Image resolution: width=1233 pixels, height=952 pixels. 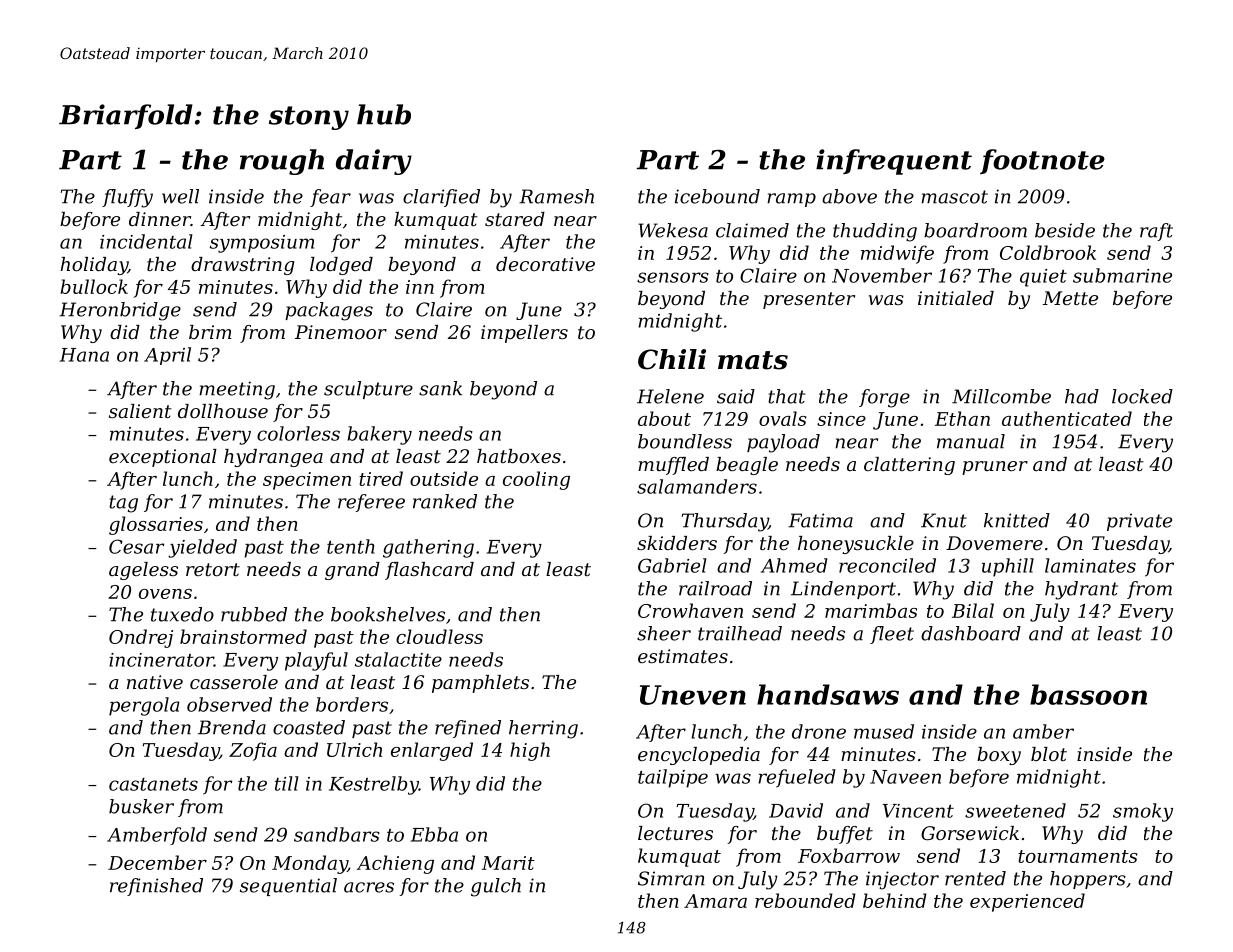 What do you see at coordinates (282, 162) in the screenshot?
I see `rough` at bounding box center [282, 162].
